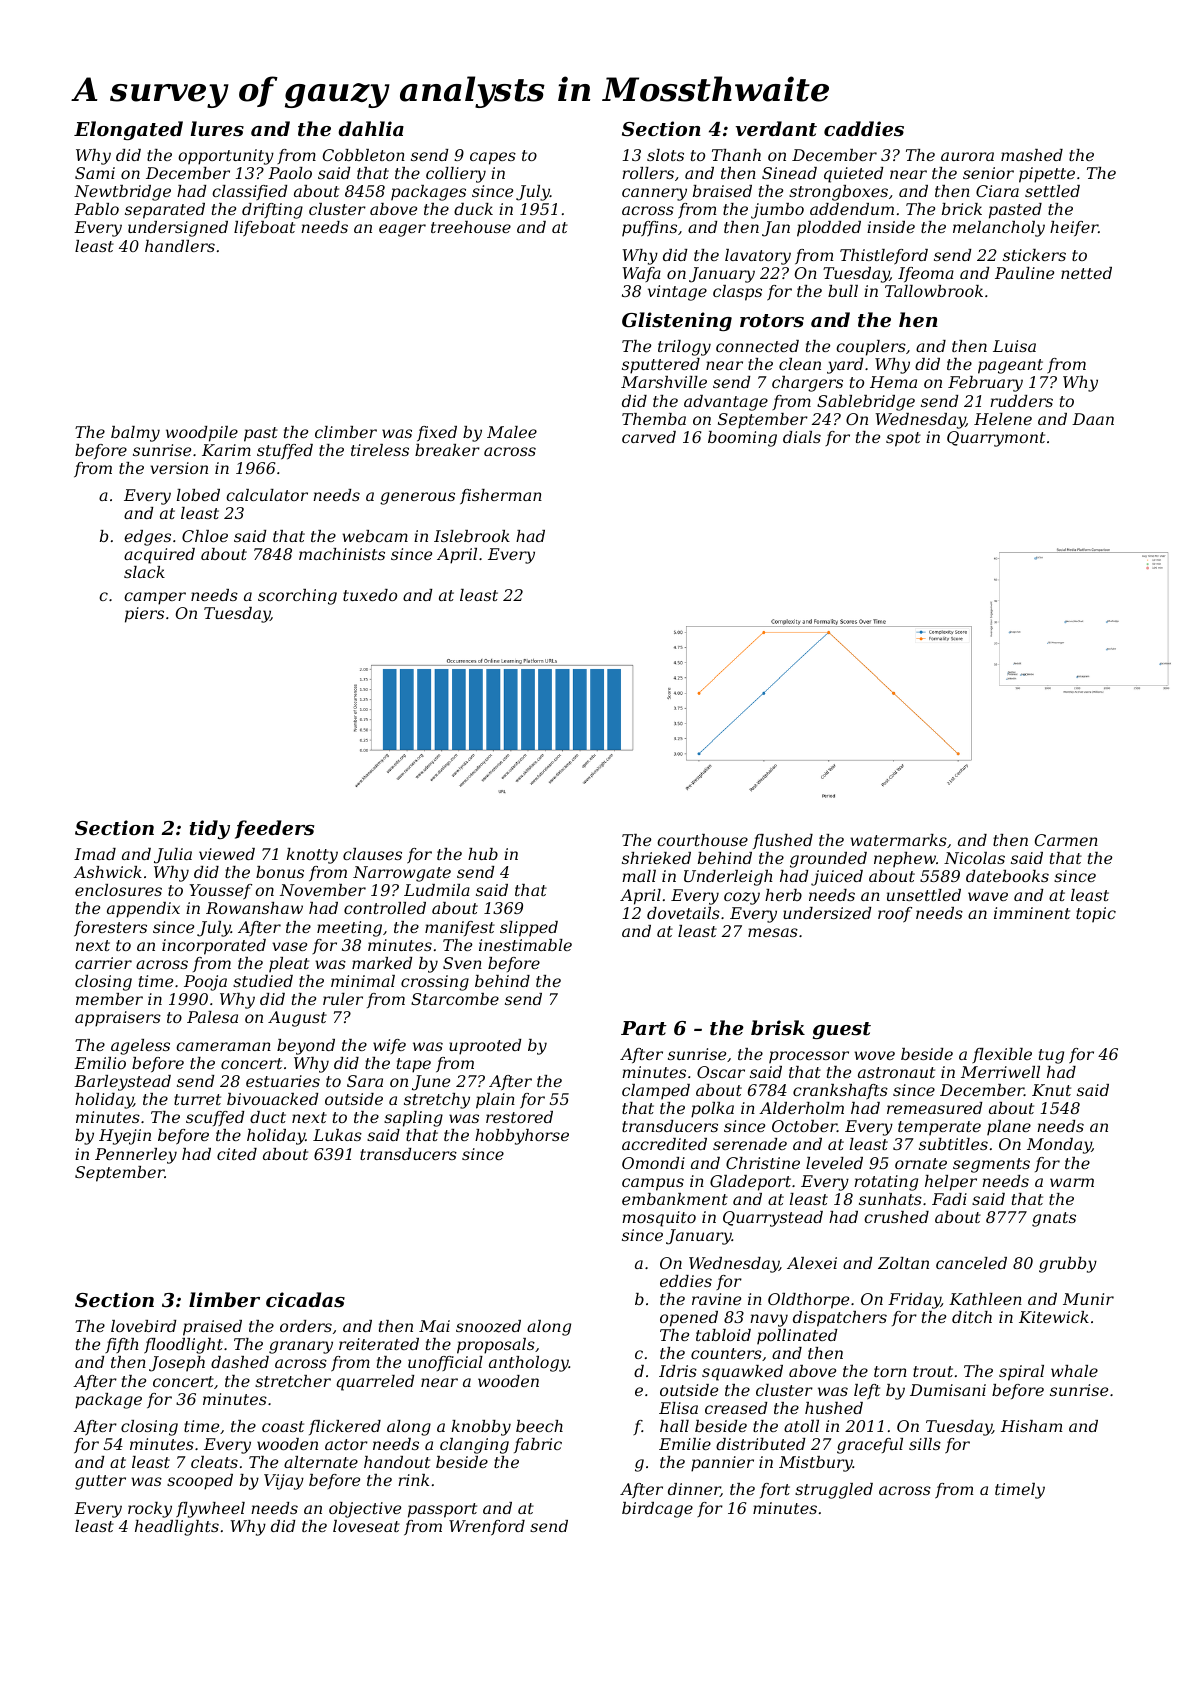 The image size is (1195, 1691). Describe the element at coordinates (95, 173) in the image. I see `Sami` at that location.
